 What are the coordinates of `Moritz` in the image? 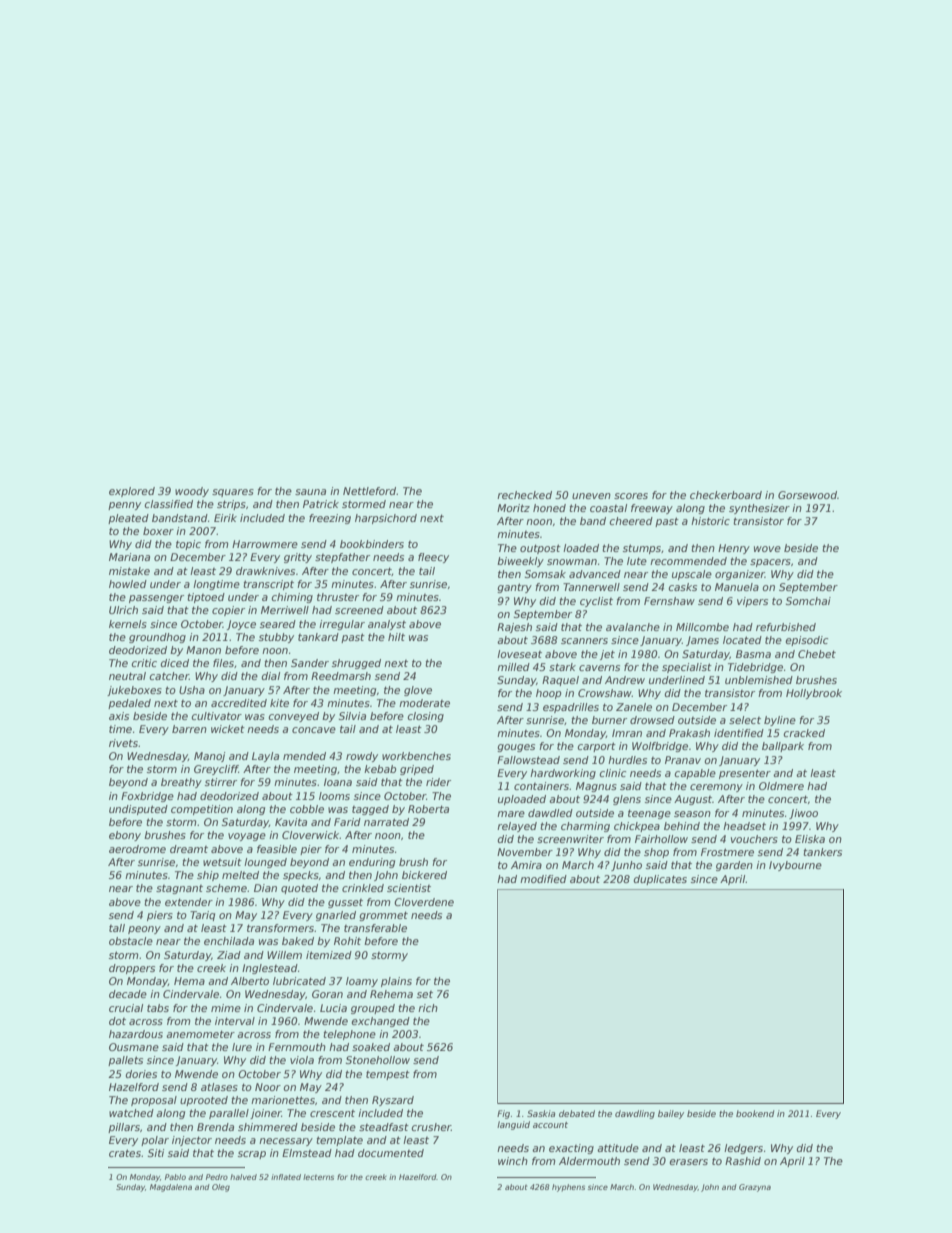 It's located at (513, 508).
